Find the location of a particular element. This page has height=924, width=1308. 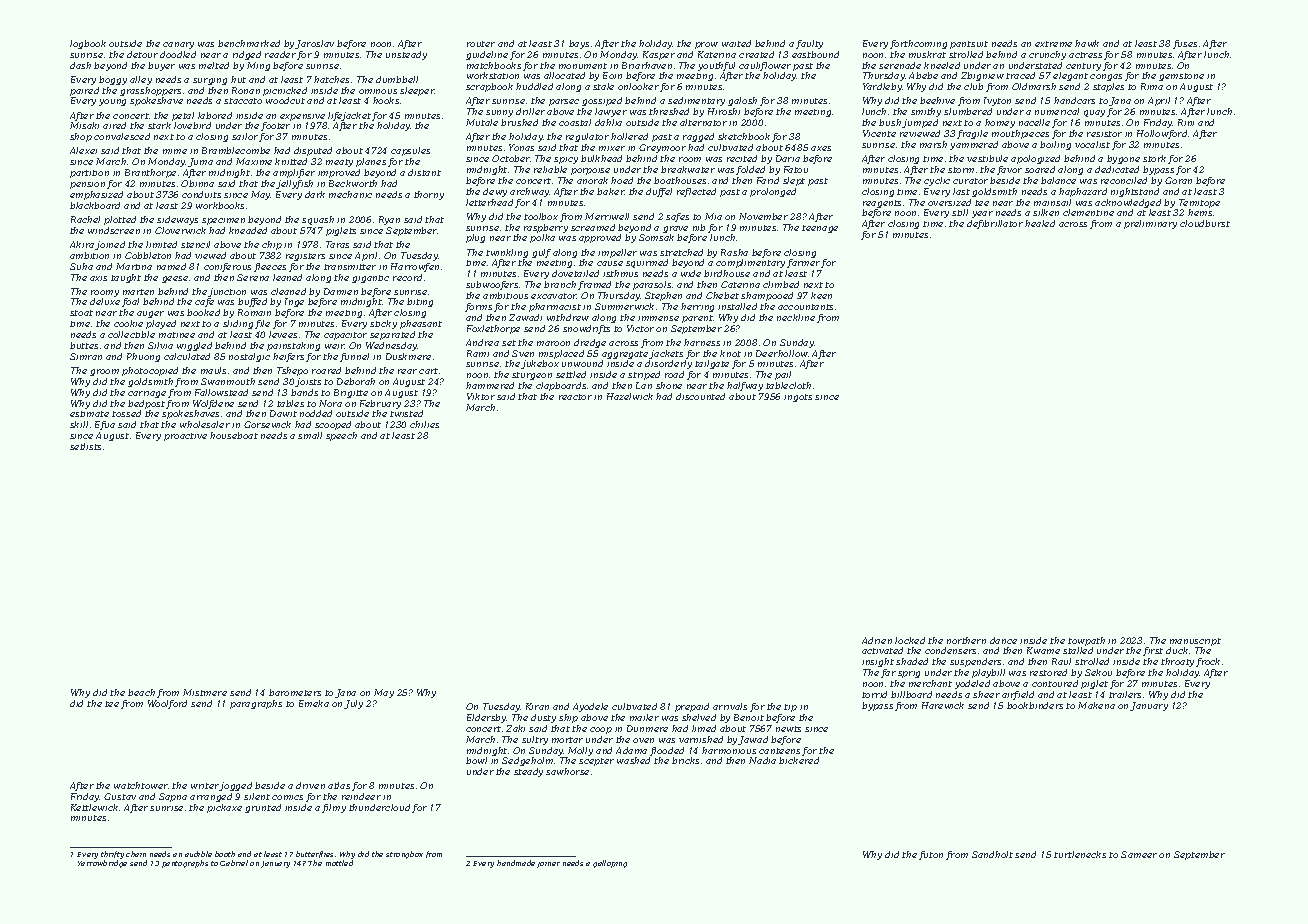

isthmus is located at coordinates (620, 273).
